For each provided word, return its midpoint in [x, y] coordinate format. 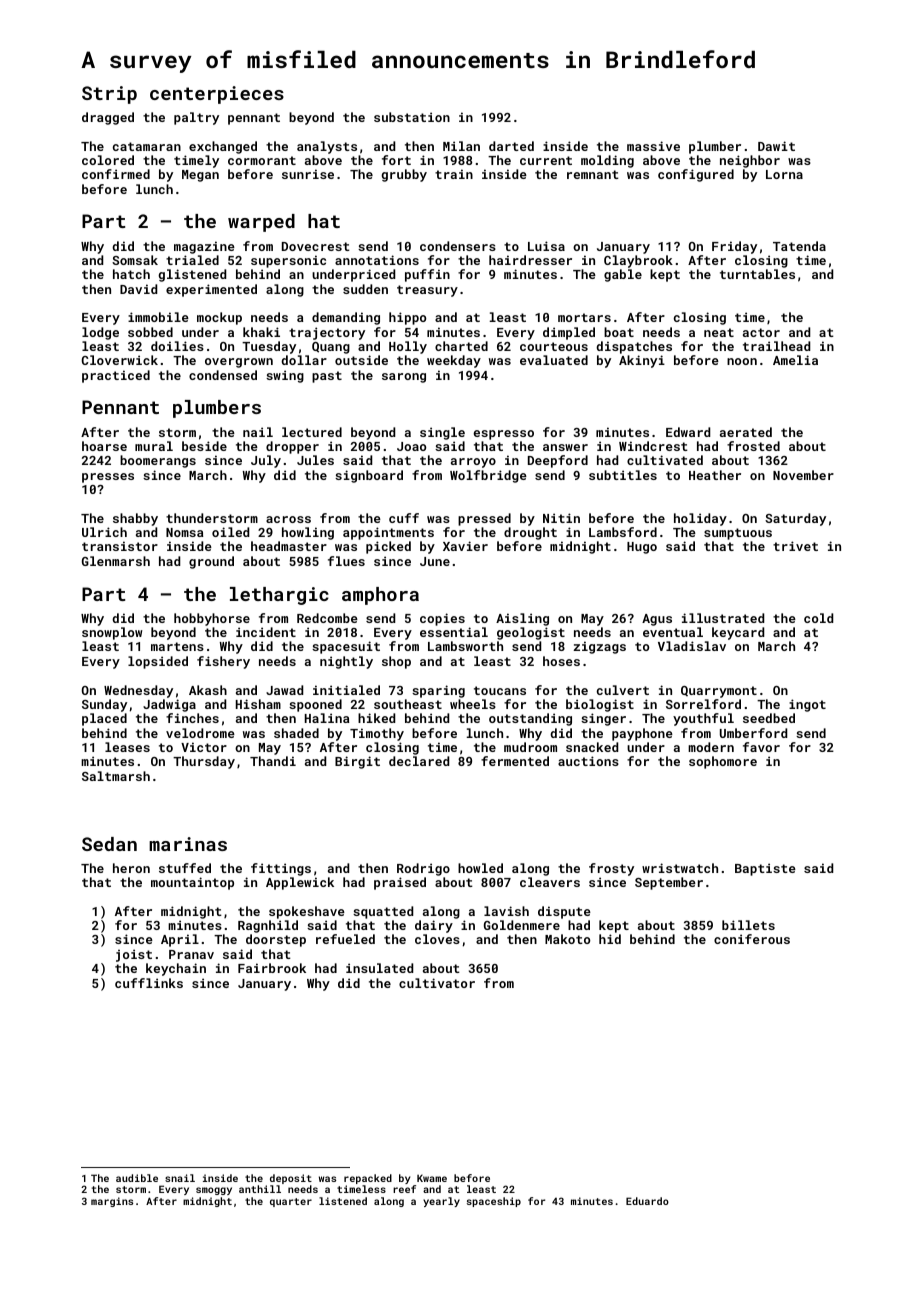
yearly [441, 1202]
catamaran [147, 146]
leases [127, 747]
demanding [346, 318]
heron [131, 868]
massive [653, 146]
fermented [515, 761]
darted [511, 146]
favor [761, 747]
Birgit [357, 762]
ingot [807, 705]
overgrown [239, 363]
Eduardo [647, 1201]
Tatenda [799, 246]
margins [112, 1202]
